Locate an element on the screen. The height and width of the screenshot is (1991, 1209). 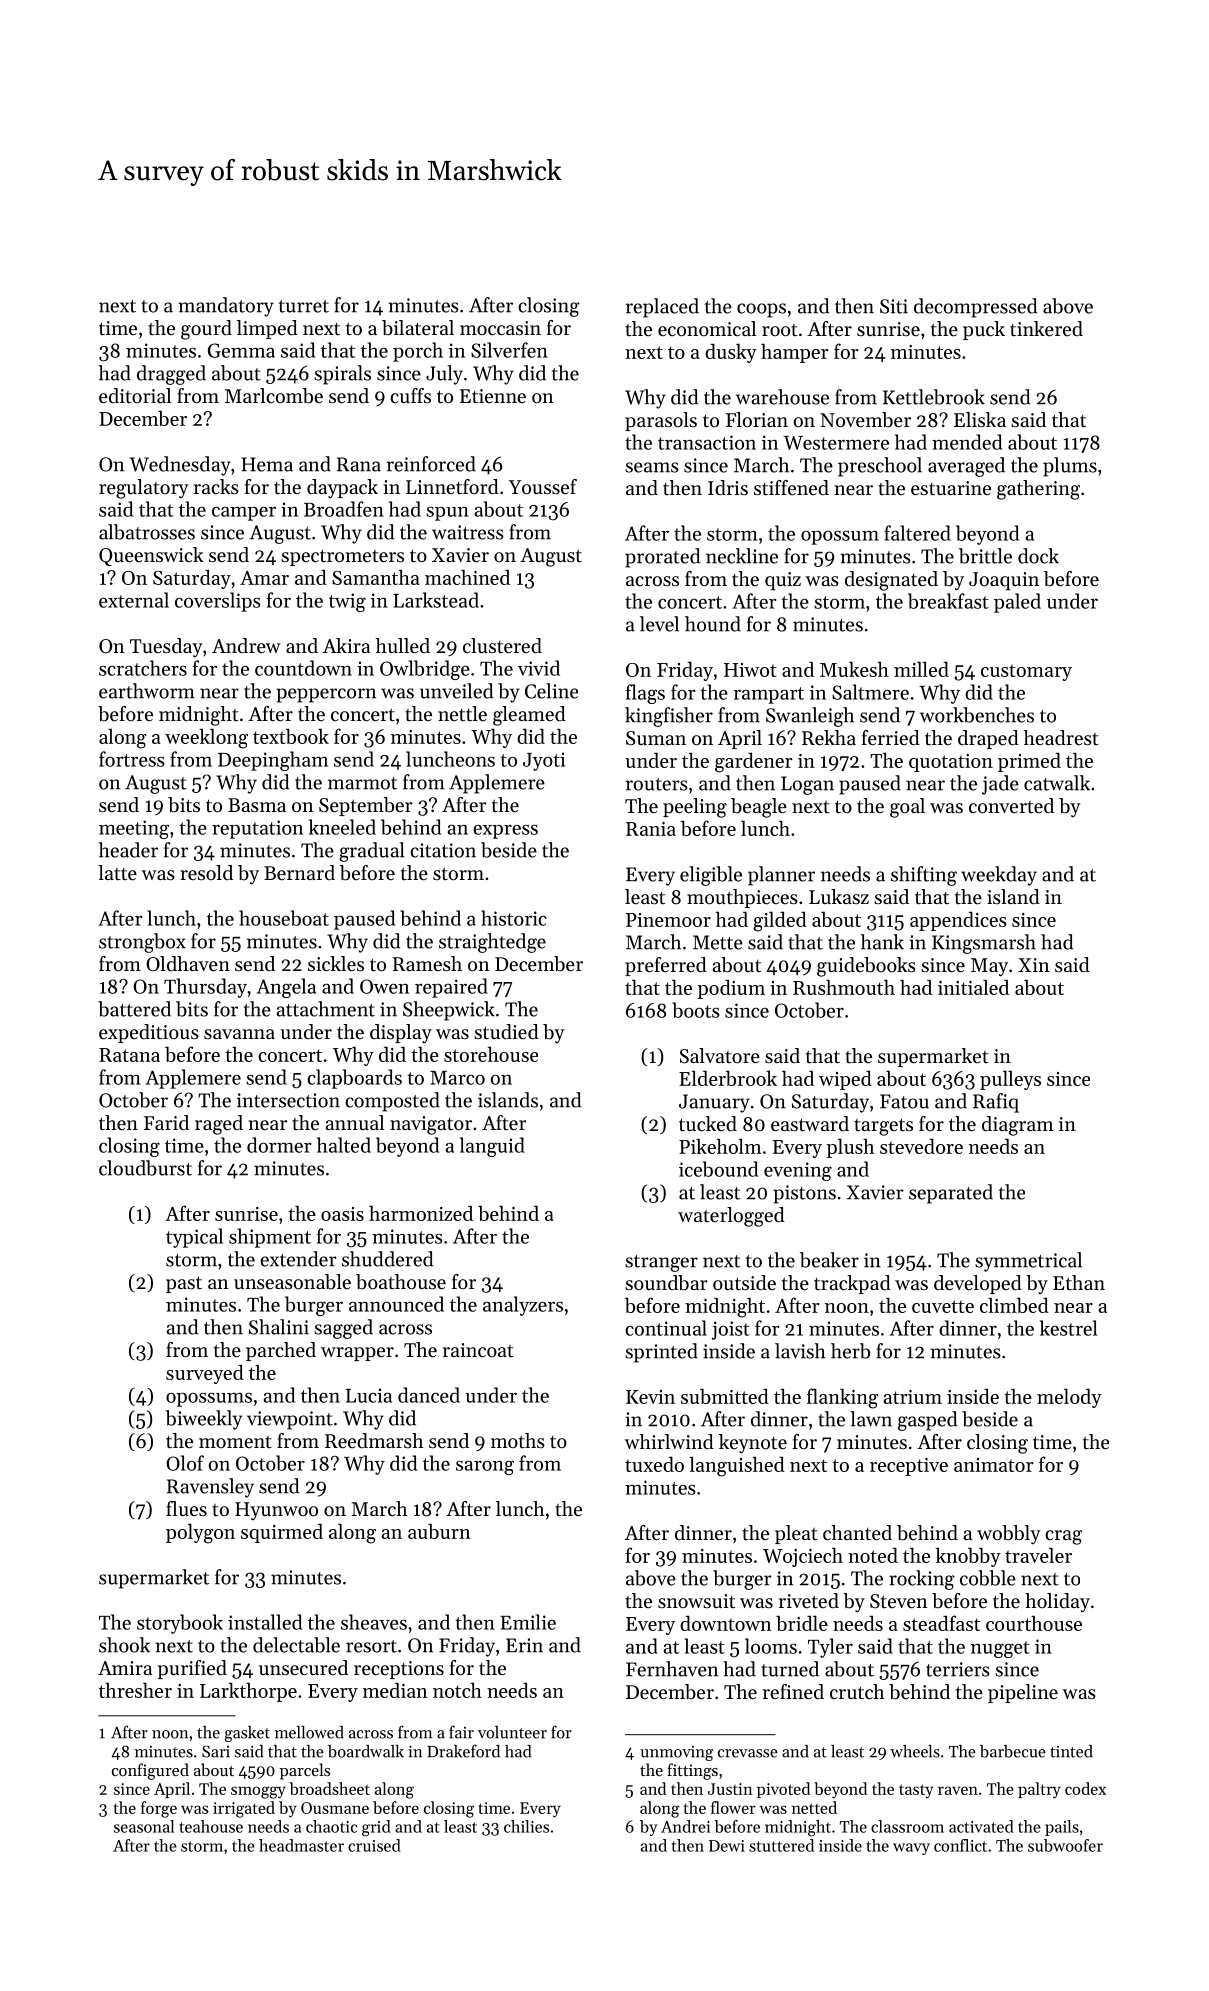
customary is located at coordinates (1026, 672).
